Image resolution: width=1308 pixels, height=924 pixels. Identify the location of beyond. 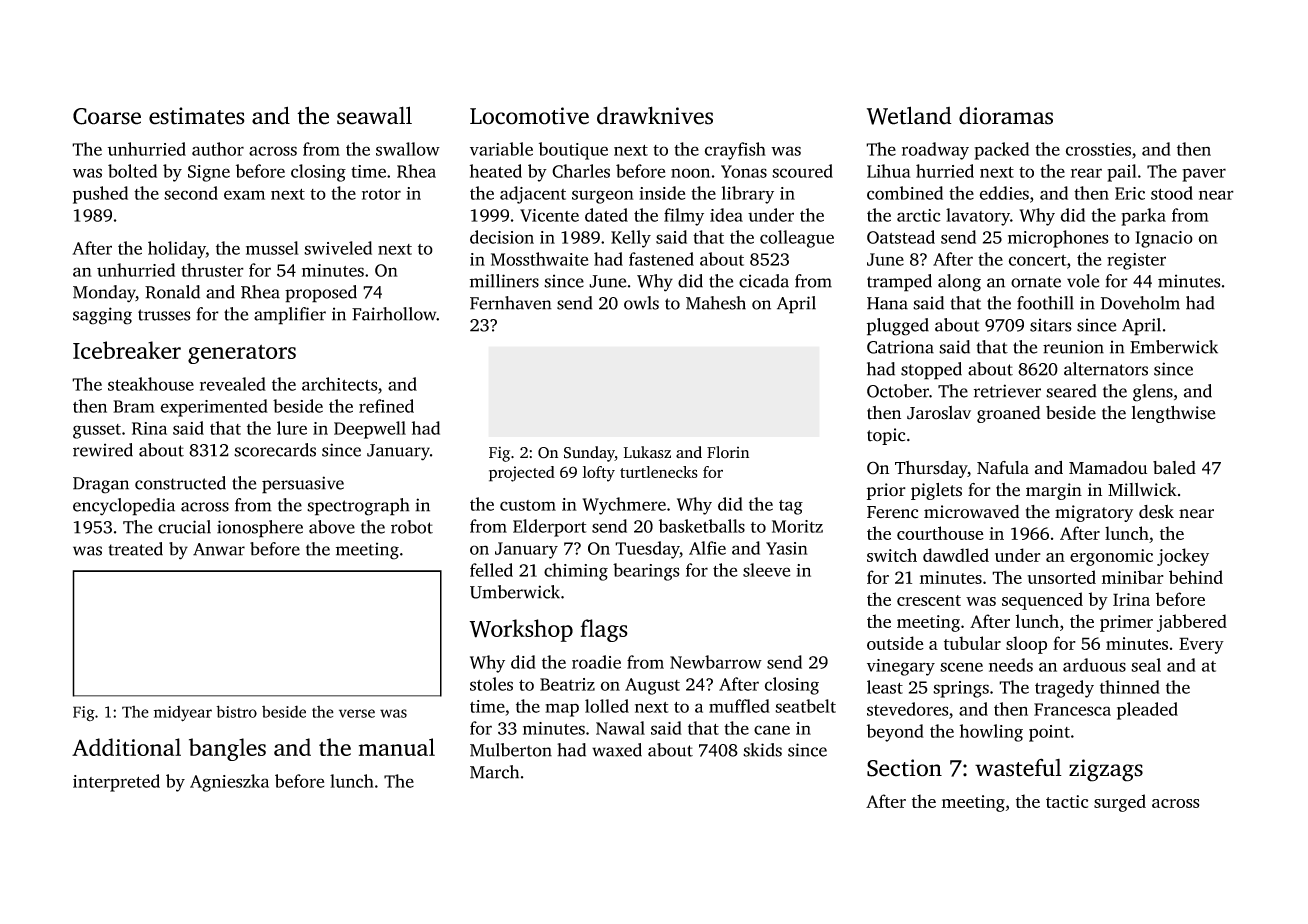
(895, 733).
